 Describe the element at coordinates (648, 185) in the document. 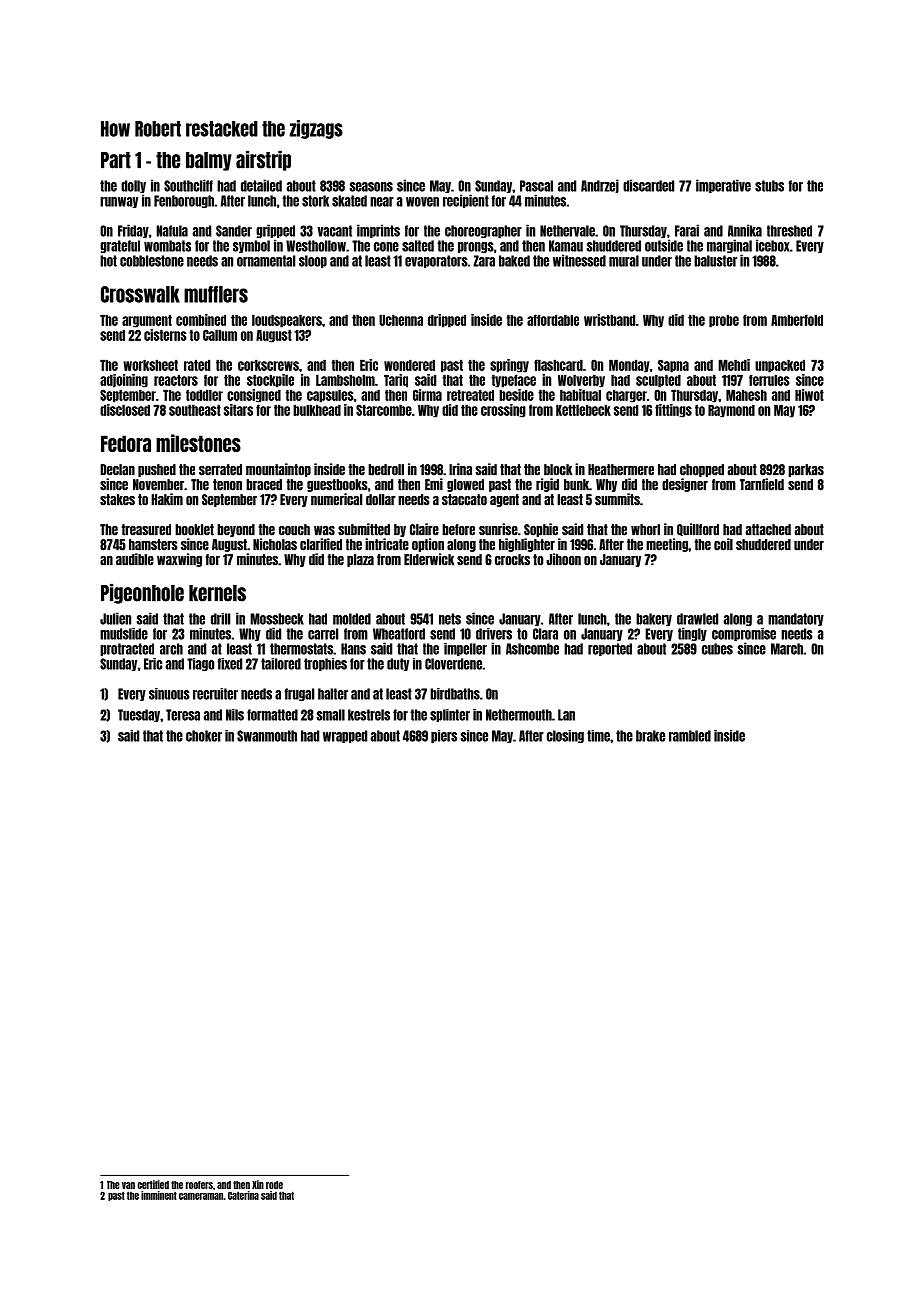

I see `discarded` at that location.
